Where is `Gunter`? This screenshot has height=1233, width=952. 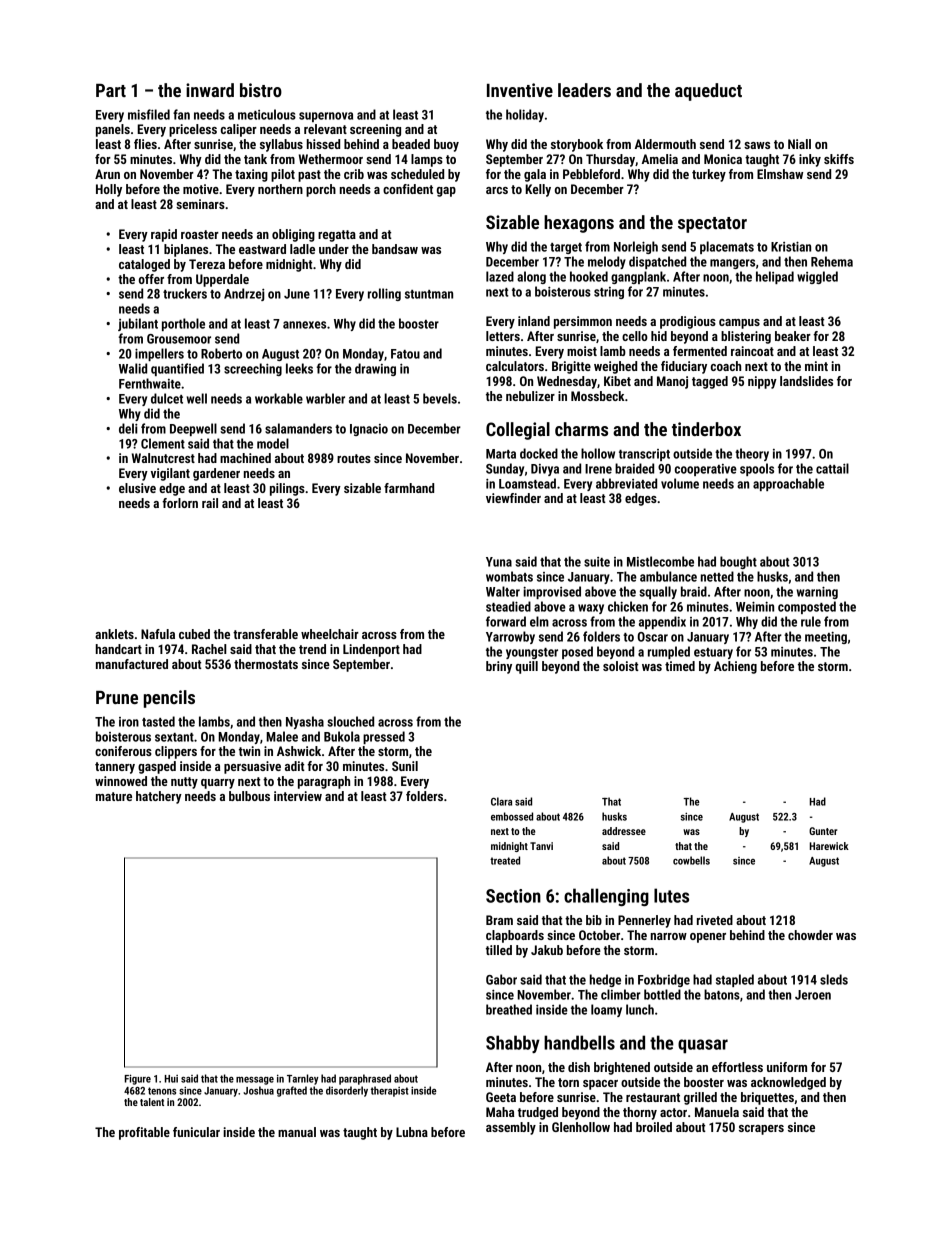 Gunter is located at coordinates (823, 831).
